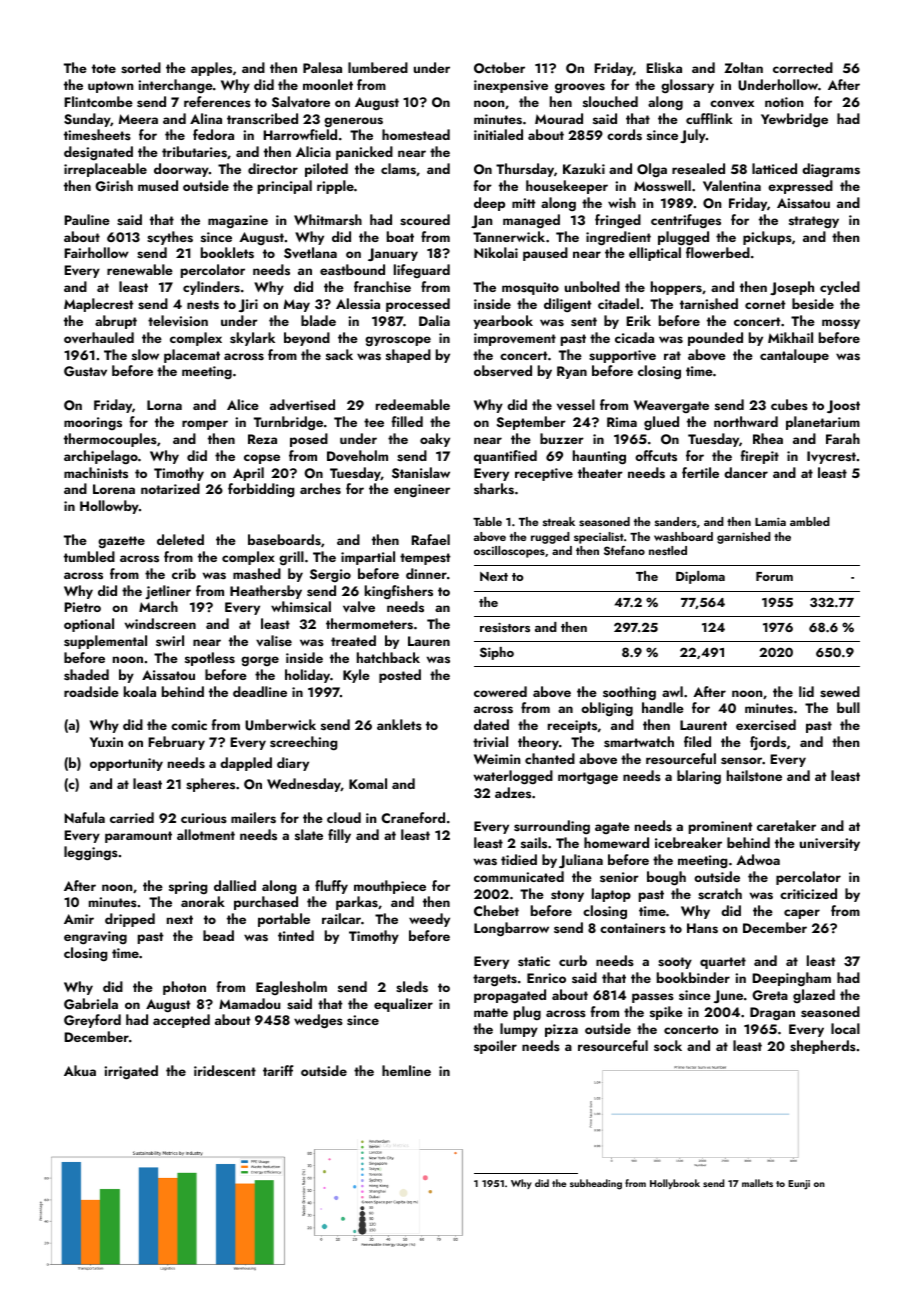 The width and height of the document is (924, 1308). What do you see at coordinates (109, 507) in the document?
I see `Hollowby` at bounding box center [109, 507].
